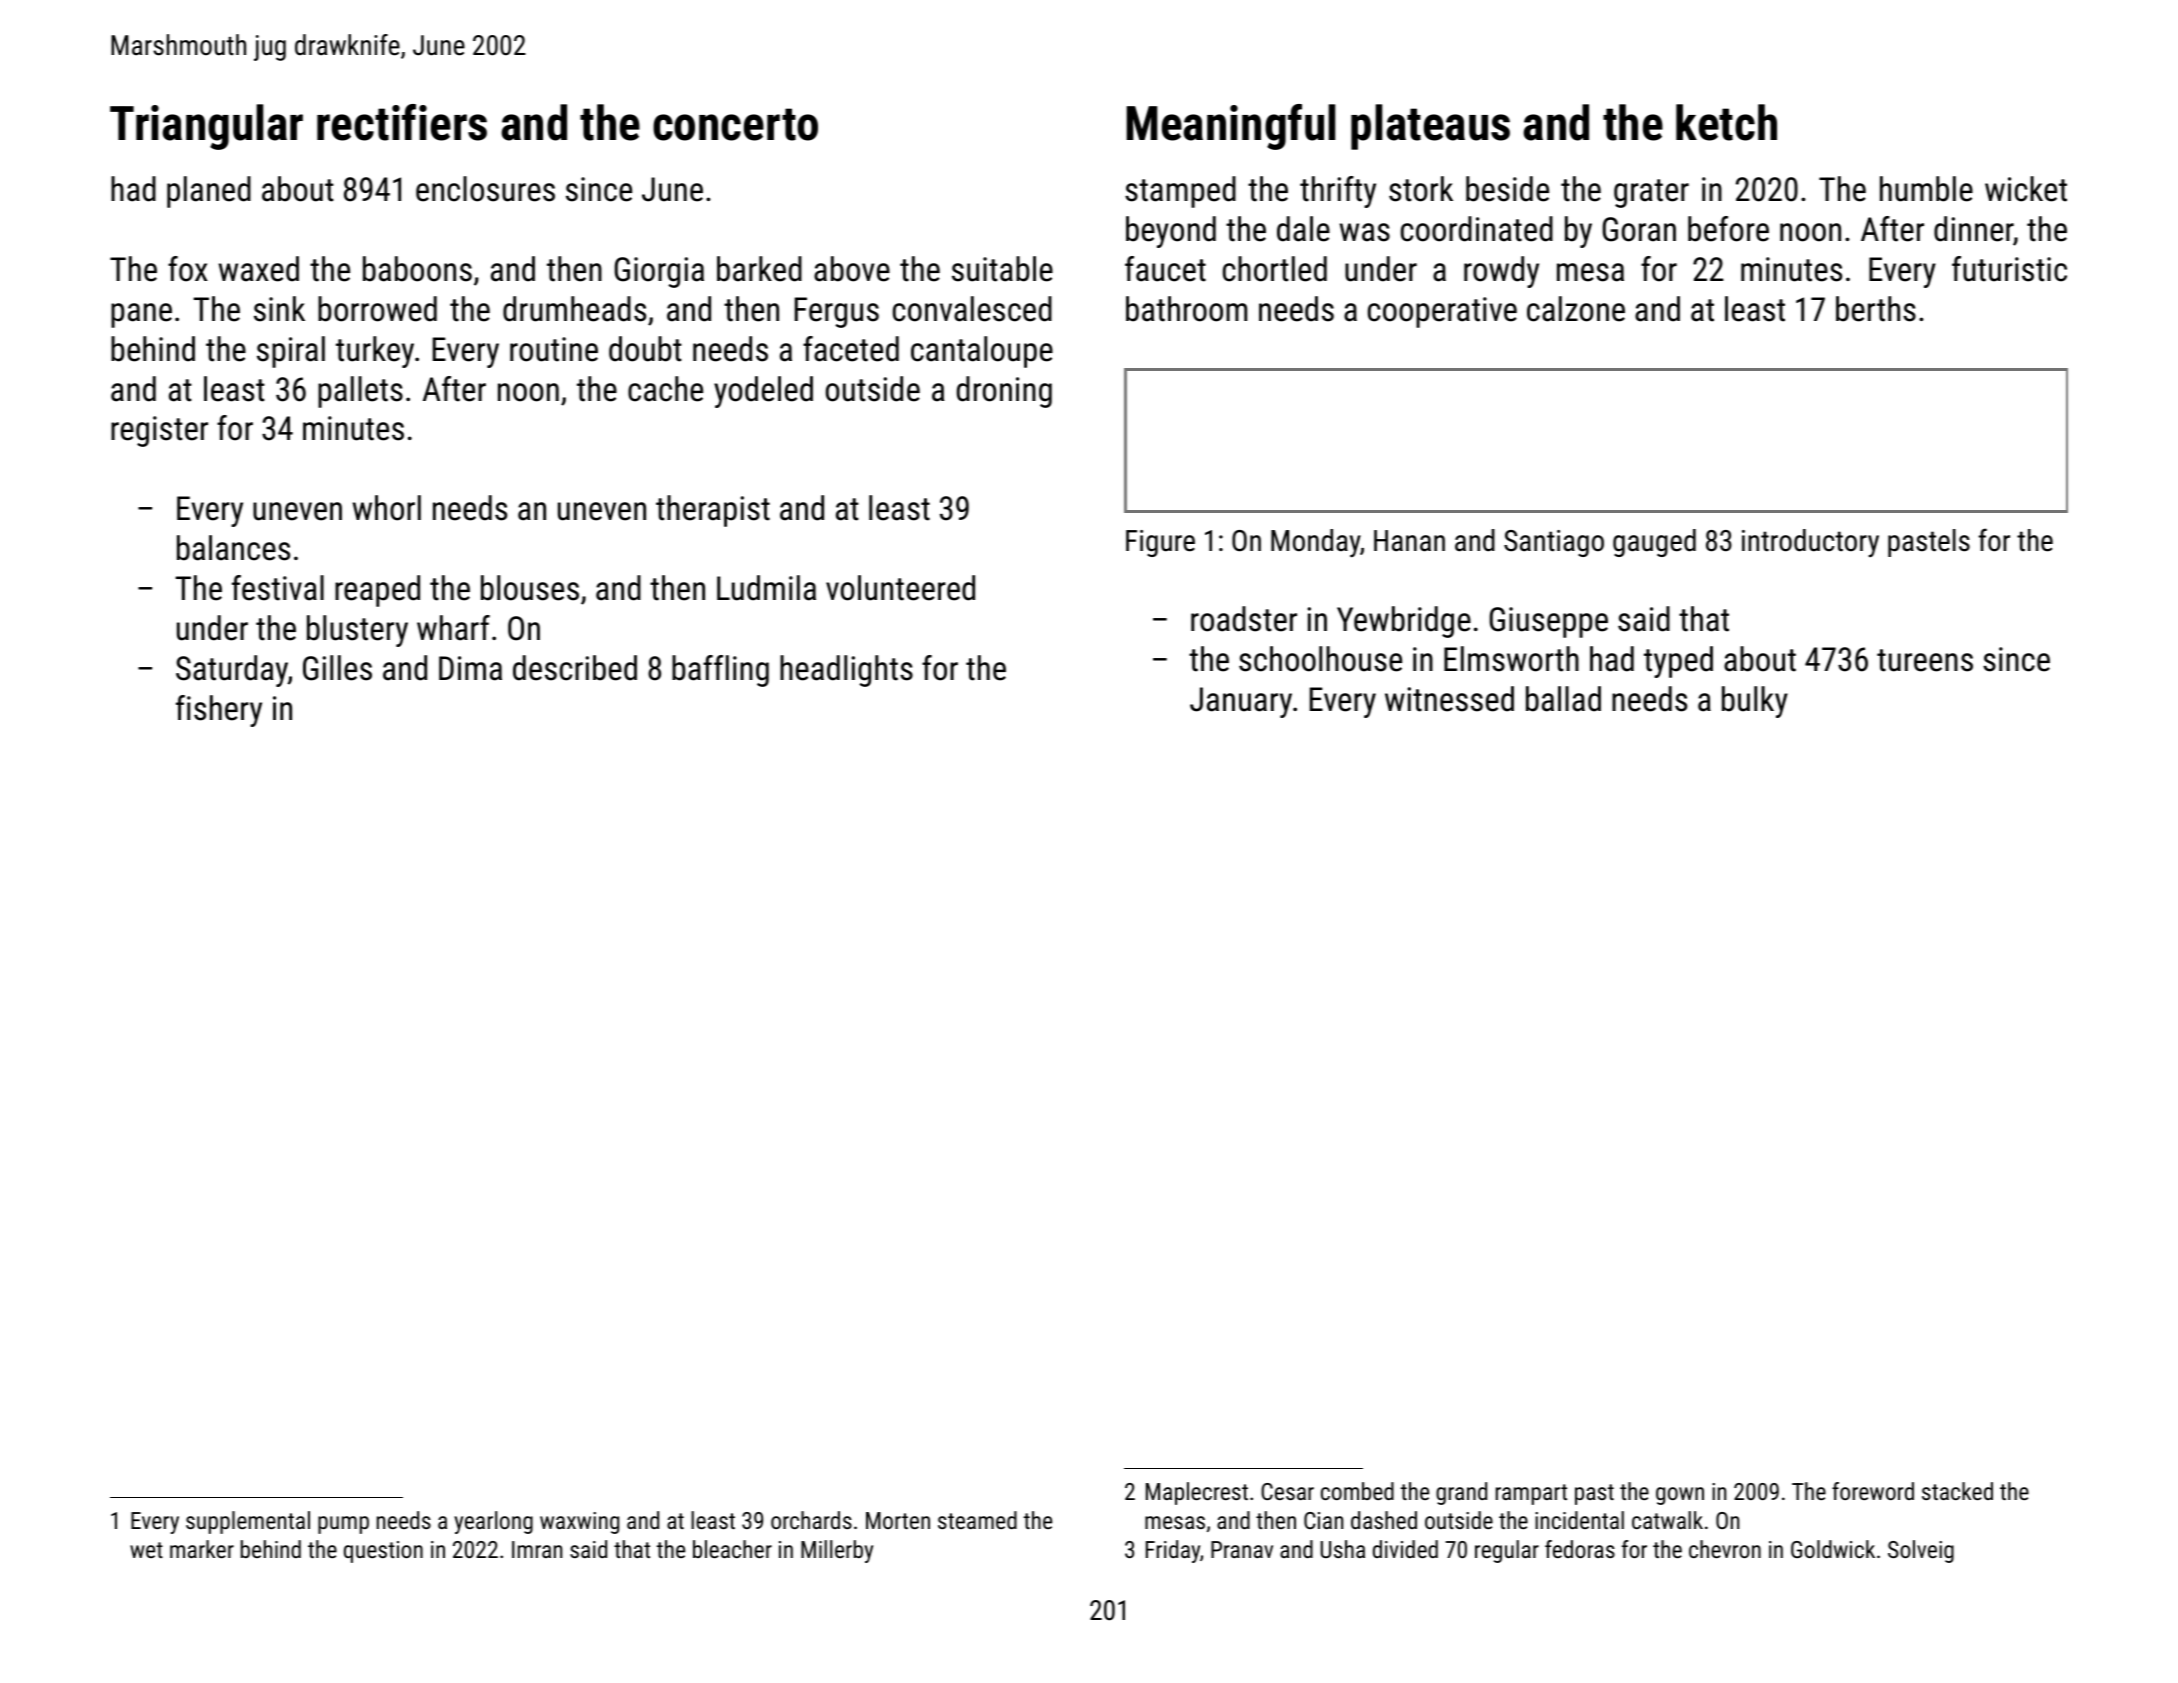 The image size is (2178, 1683). I want to click on droning, so click(1004, 392).
